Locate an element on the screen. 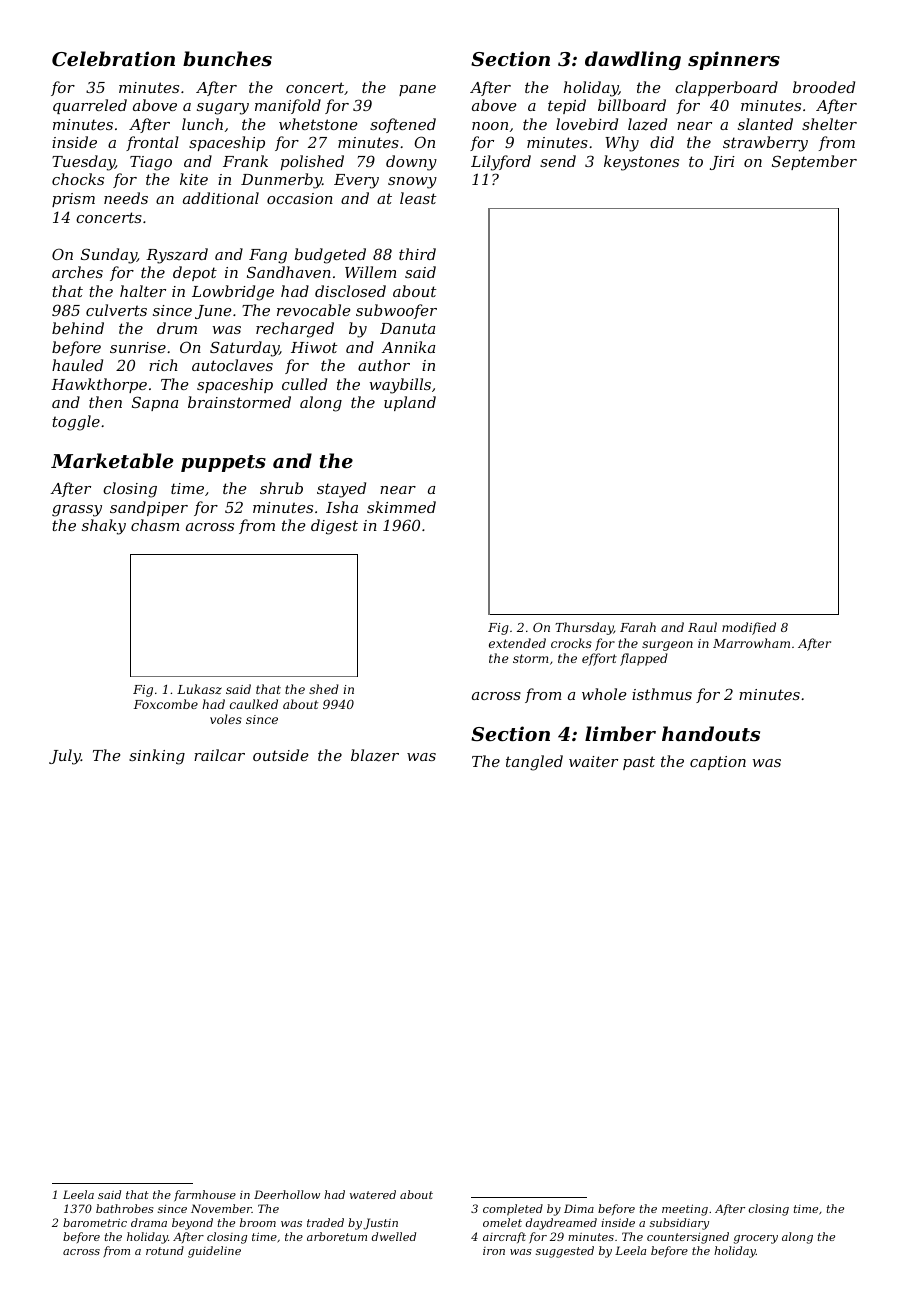 This screenshot has width=908, height=1316. revocable is located at coordinates (313, 310).
